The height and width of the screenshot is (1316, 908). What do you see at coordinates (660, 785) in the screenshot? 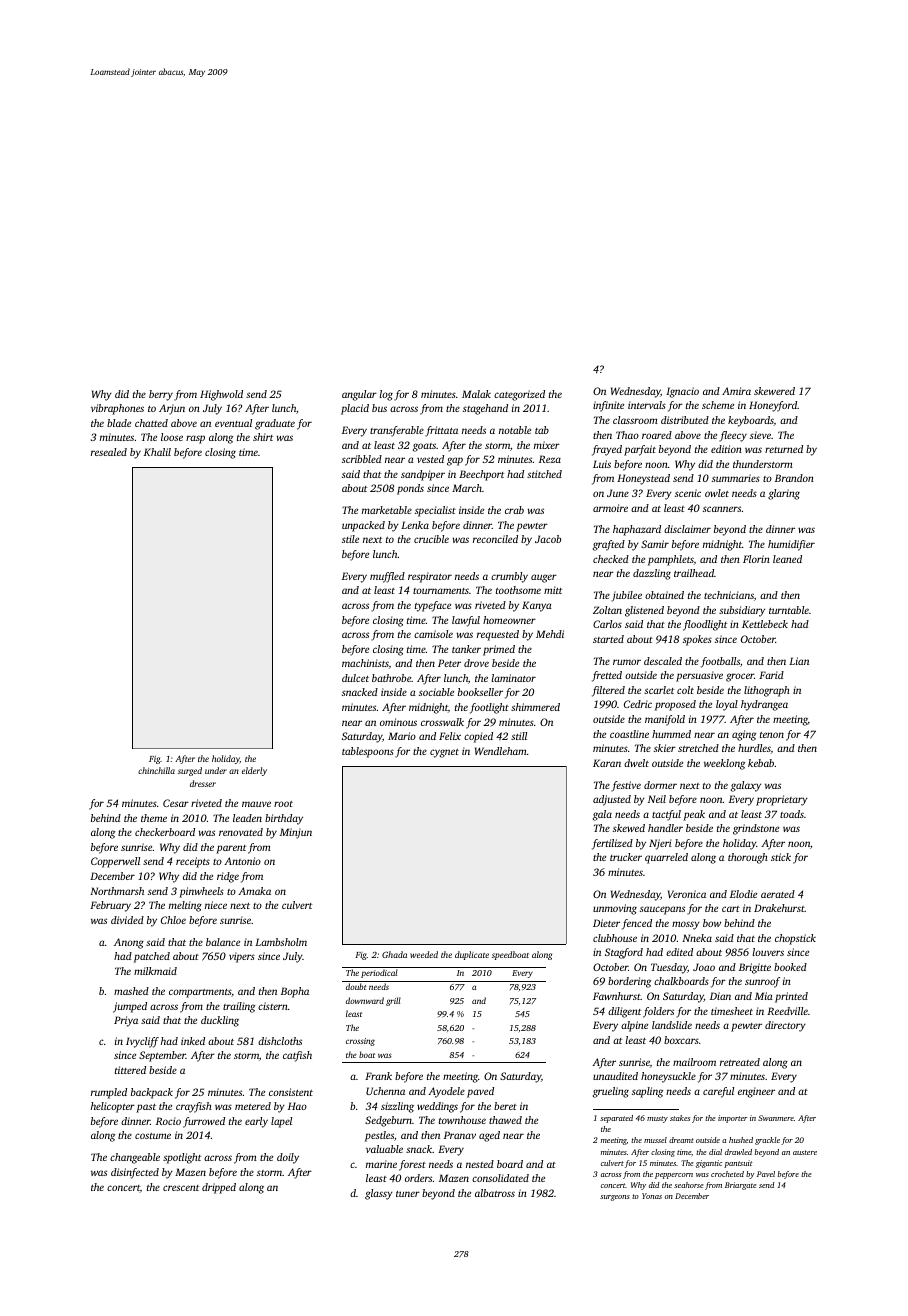
I see `dormer` at bounding box center [660, 785].
